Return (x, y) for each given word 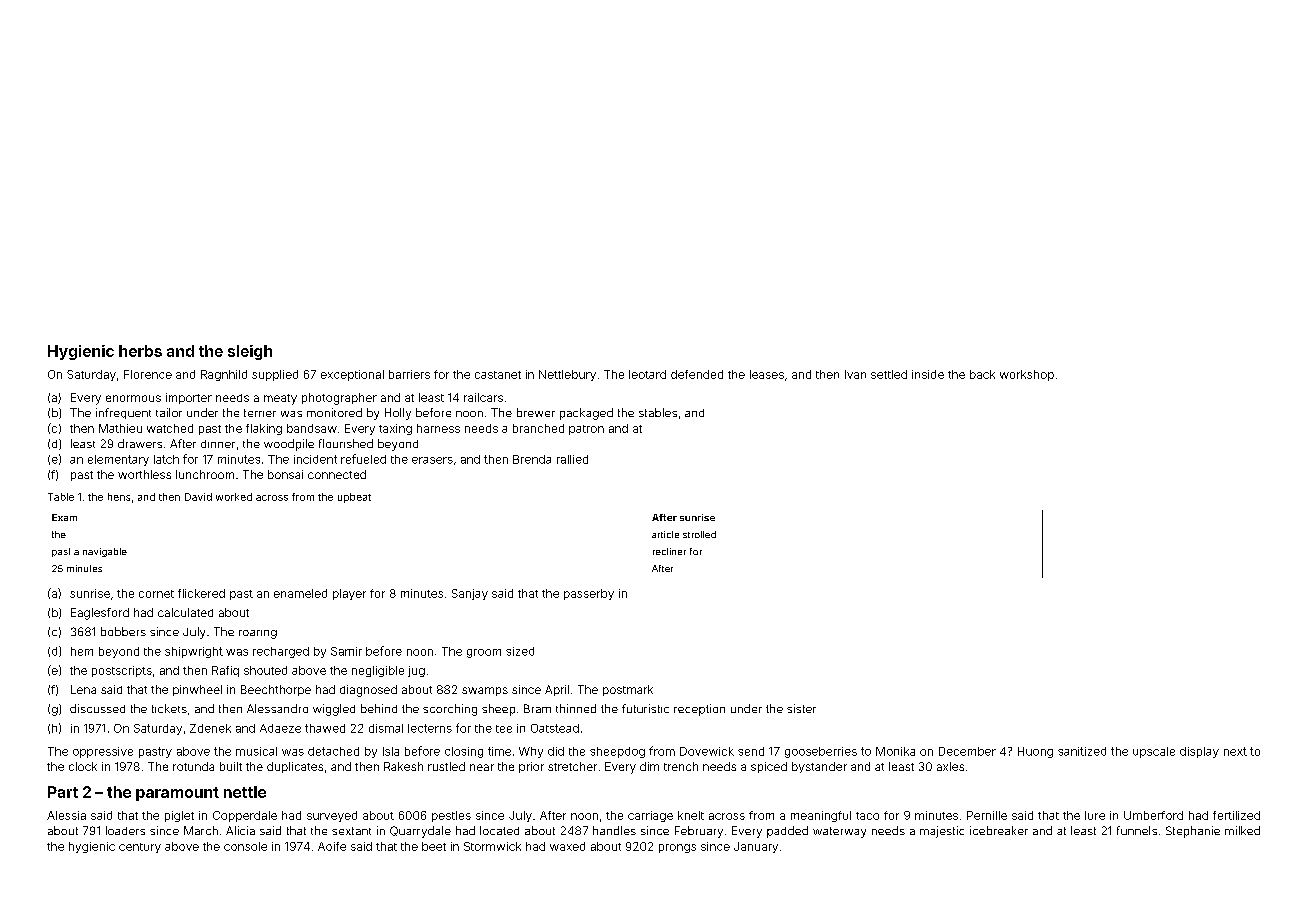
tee (504, 729)
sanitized (1082, 751)
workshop (1027, 375)
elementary (118, 460)
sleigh (250, 352)
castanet (498, 375)
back (982, 374)
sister (801, 708)
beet (434, 846)
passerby (589, 594)
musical (256, 751)
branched (538, 428)
